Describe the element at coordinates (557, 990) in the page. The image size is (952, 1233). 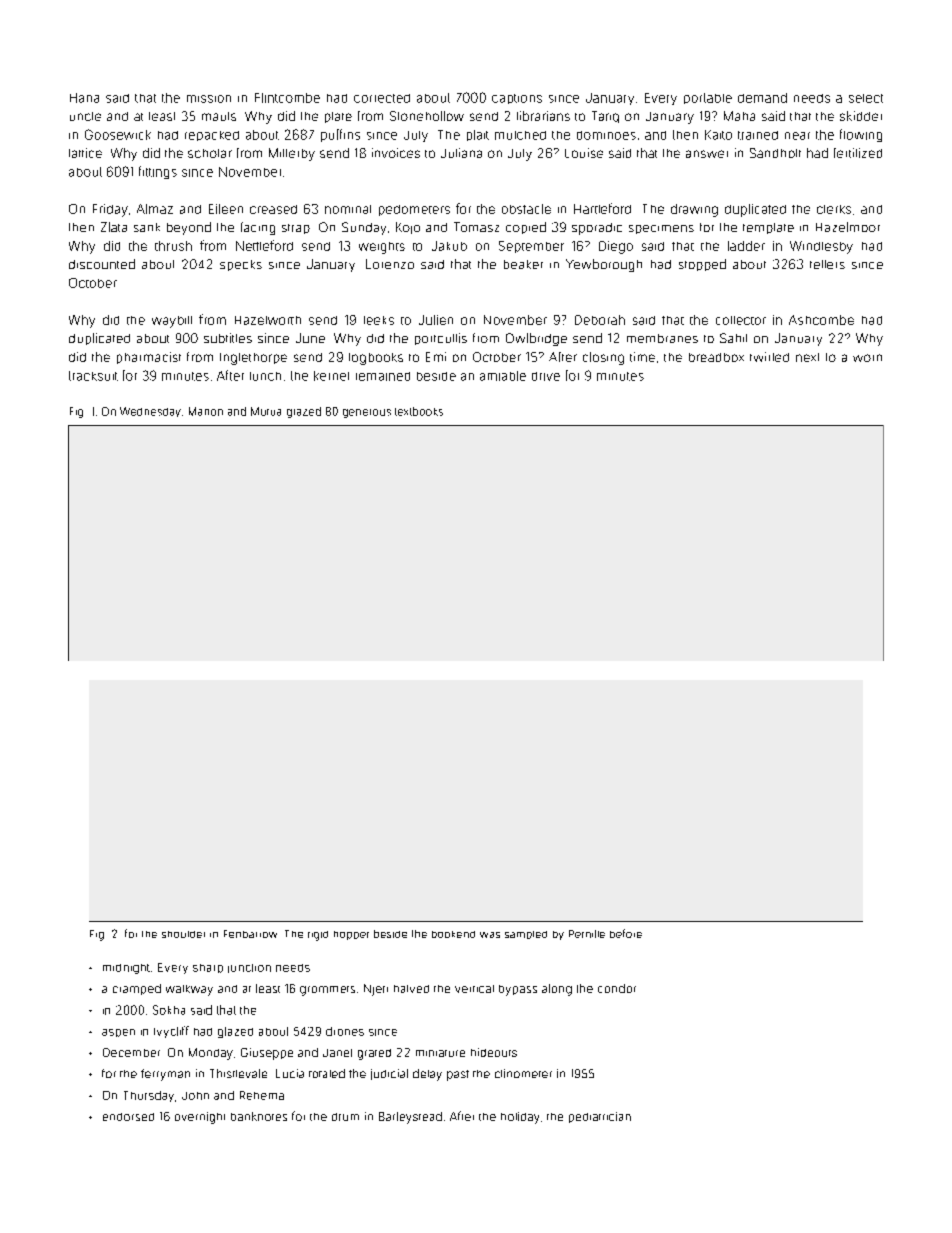
I see `along` at that location.
